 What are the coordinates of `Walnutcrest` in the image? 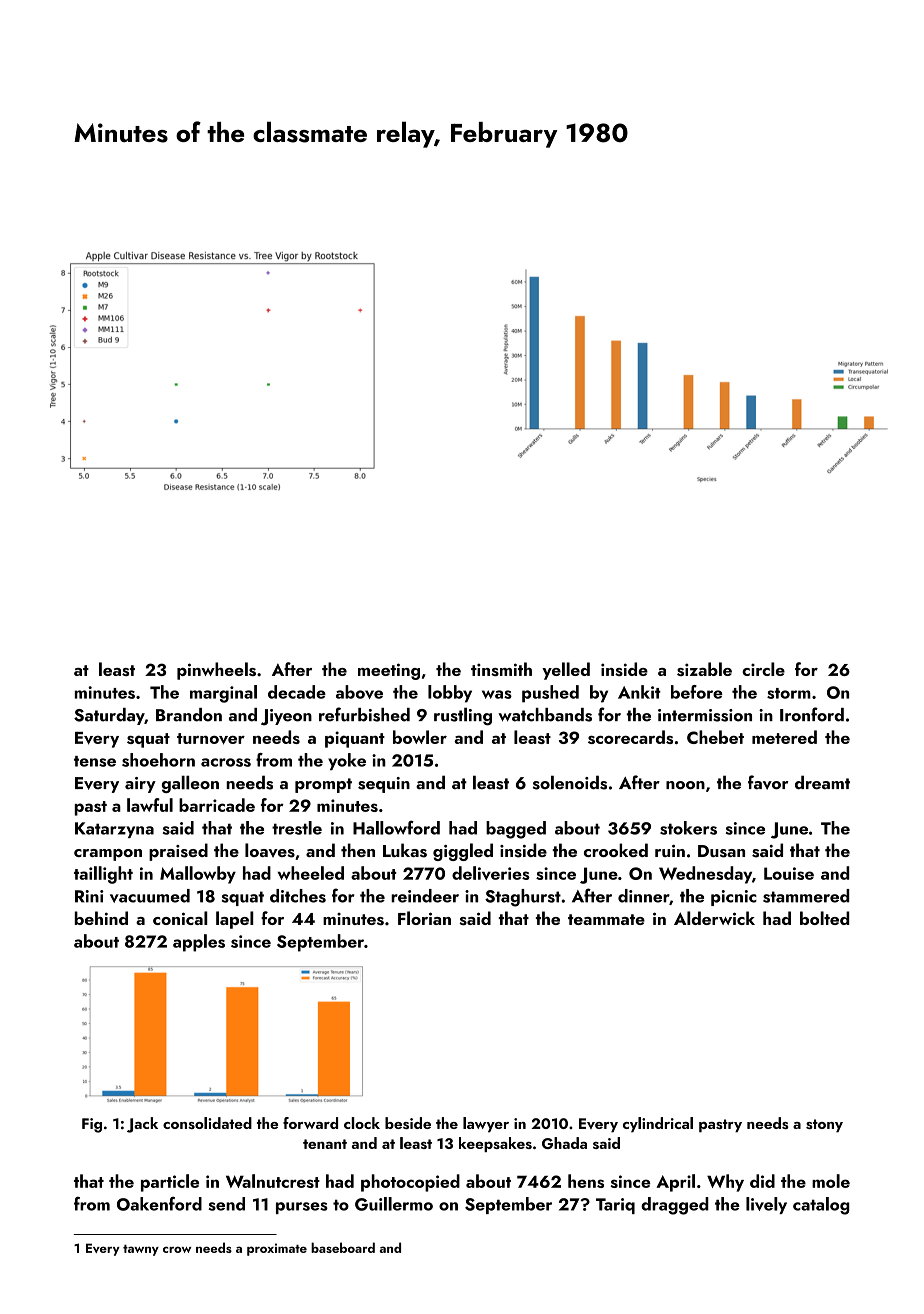 It's located at (273, 1181).
